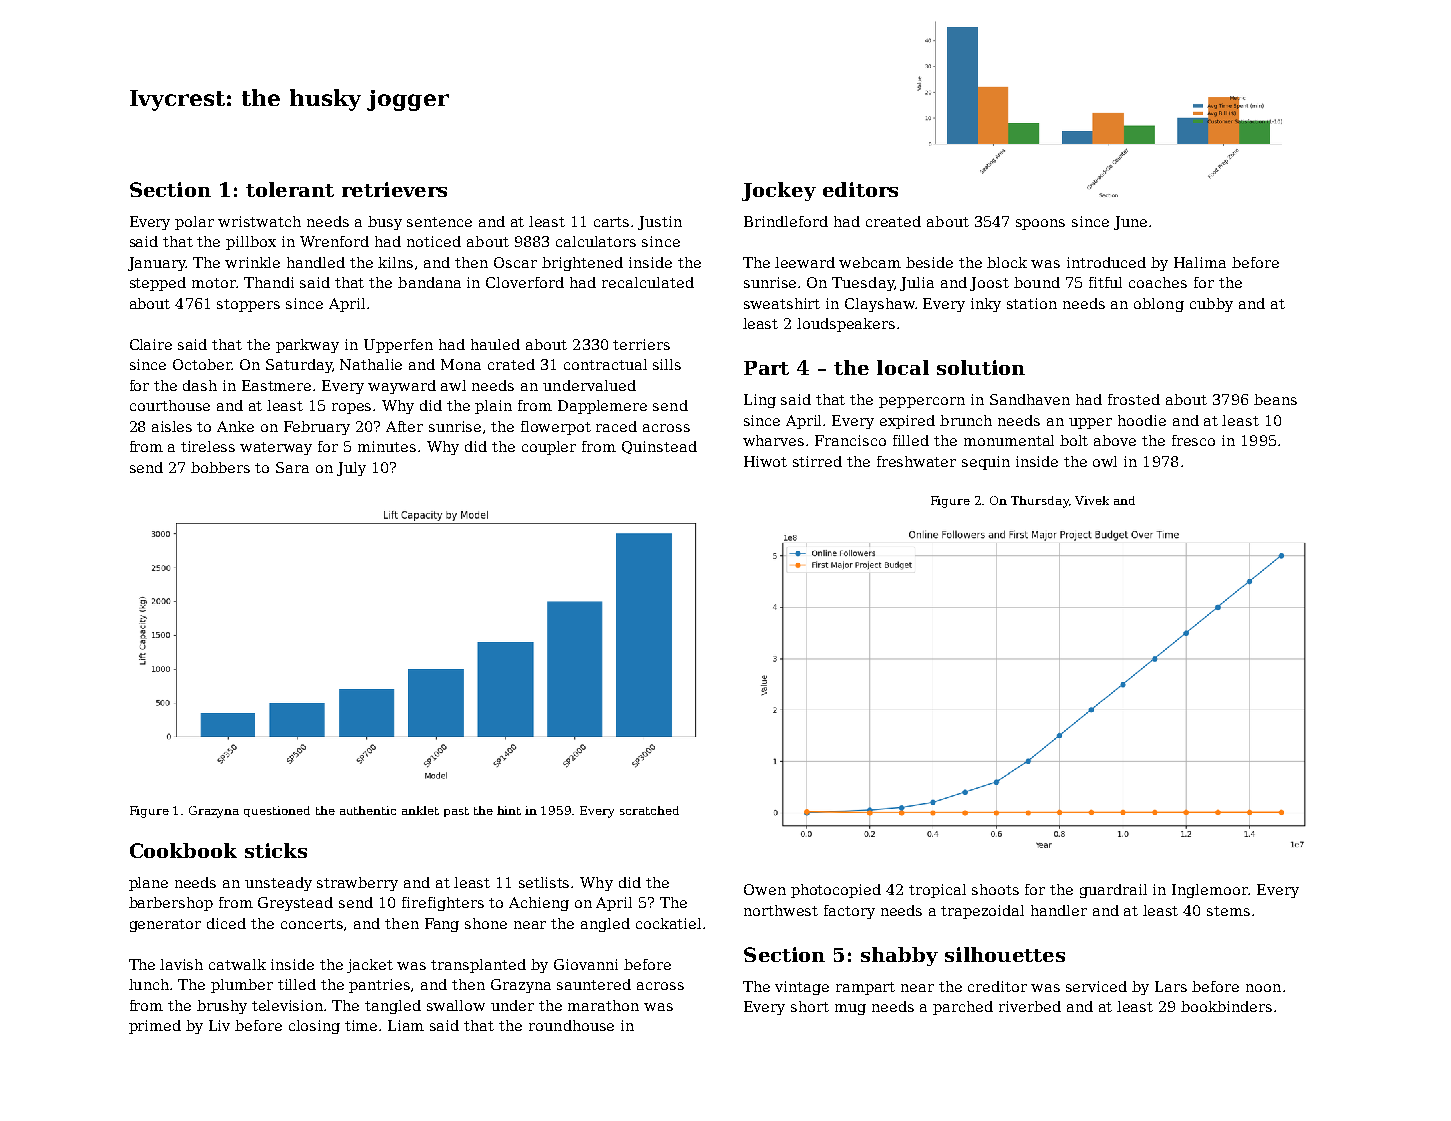 The width and height of the image is (1451, 1121). I want to click on beans, so click(1275, 399).
